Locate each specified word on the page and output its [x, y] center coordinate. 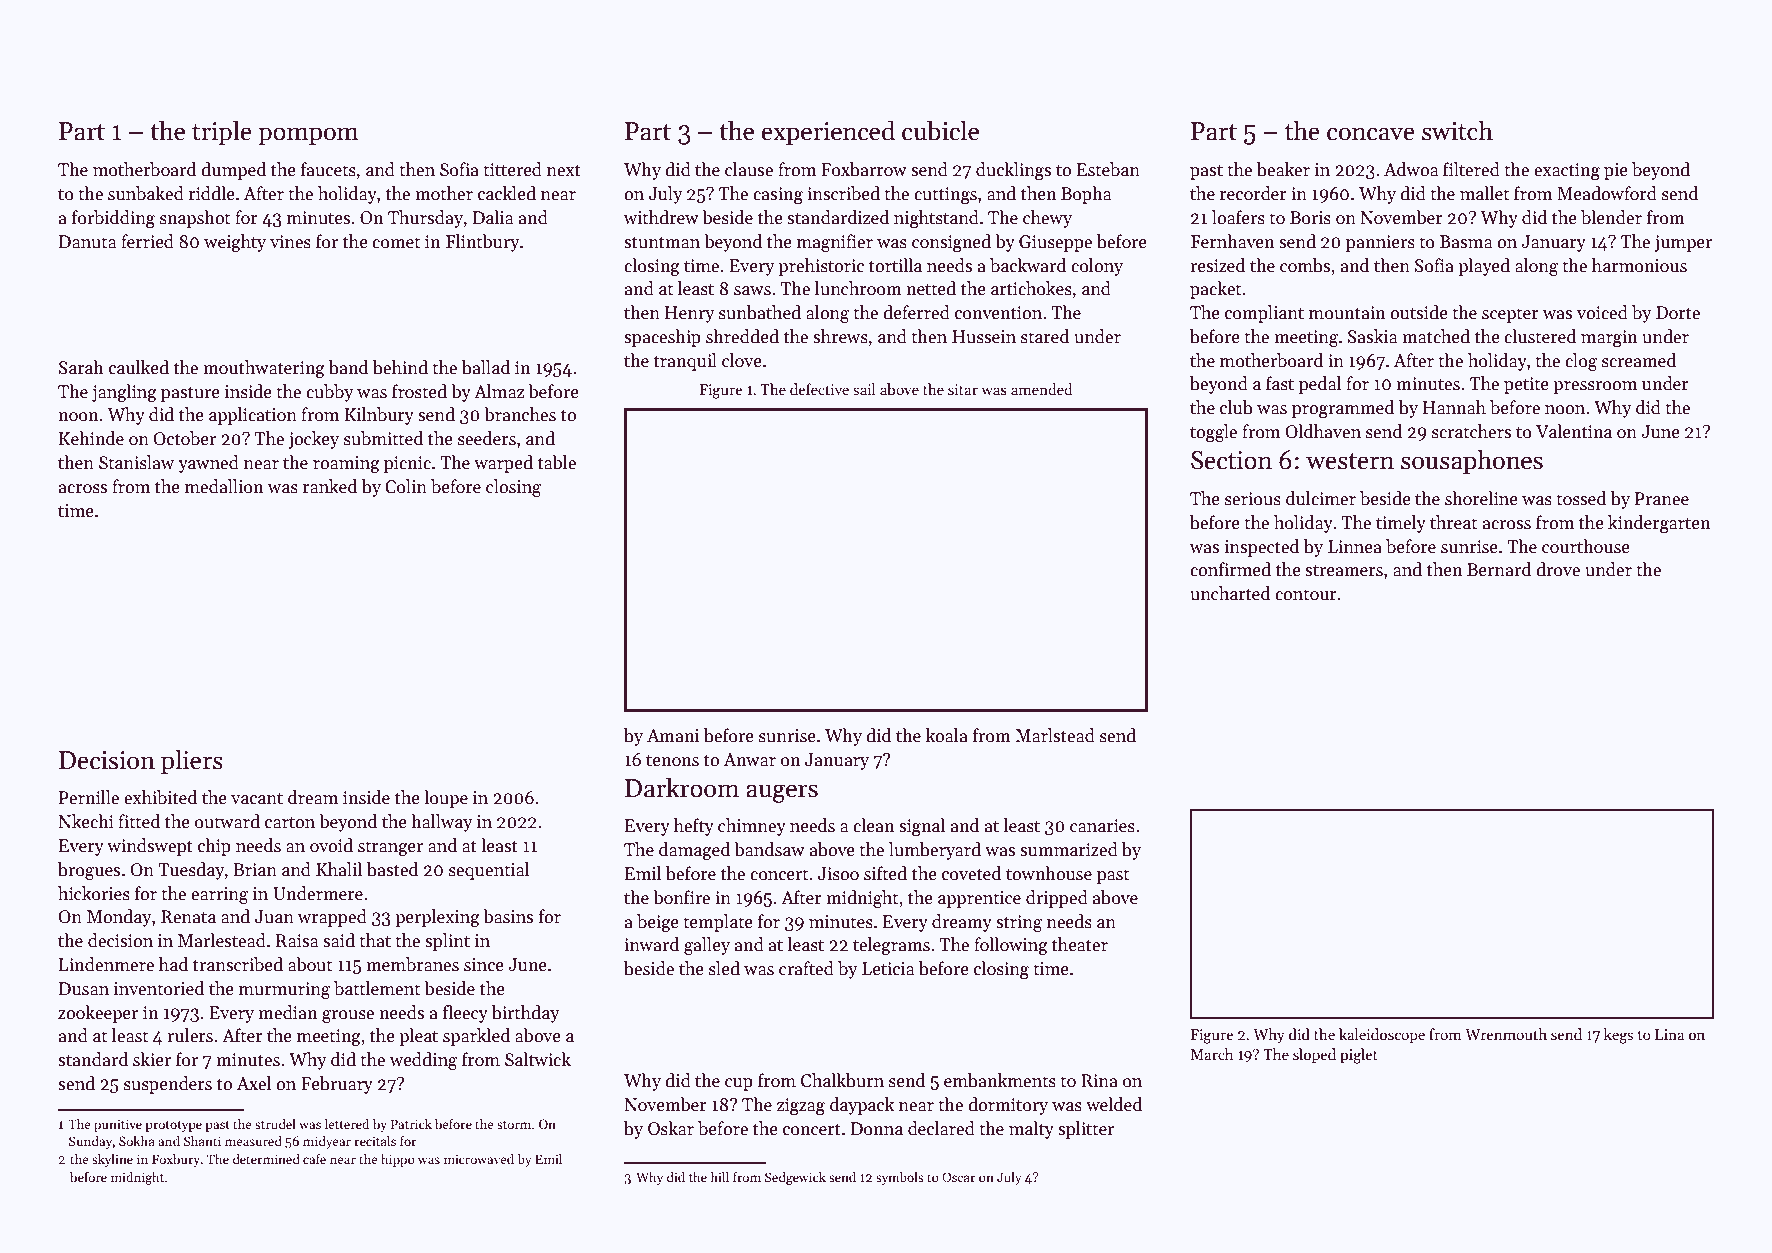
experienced [828, 132]
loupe [446, 799]
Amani [673, 736]
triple [222, 132]
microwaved [479, 1159]
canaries [1102, 826]
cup [739, 1084]
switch [1457, 130]
